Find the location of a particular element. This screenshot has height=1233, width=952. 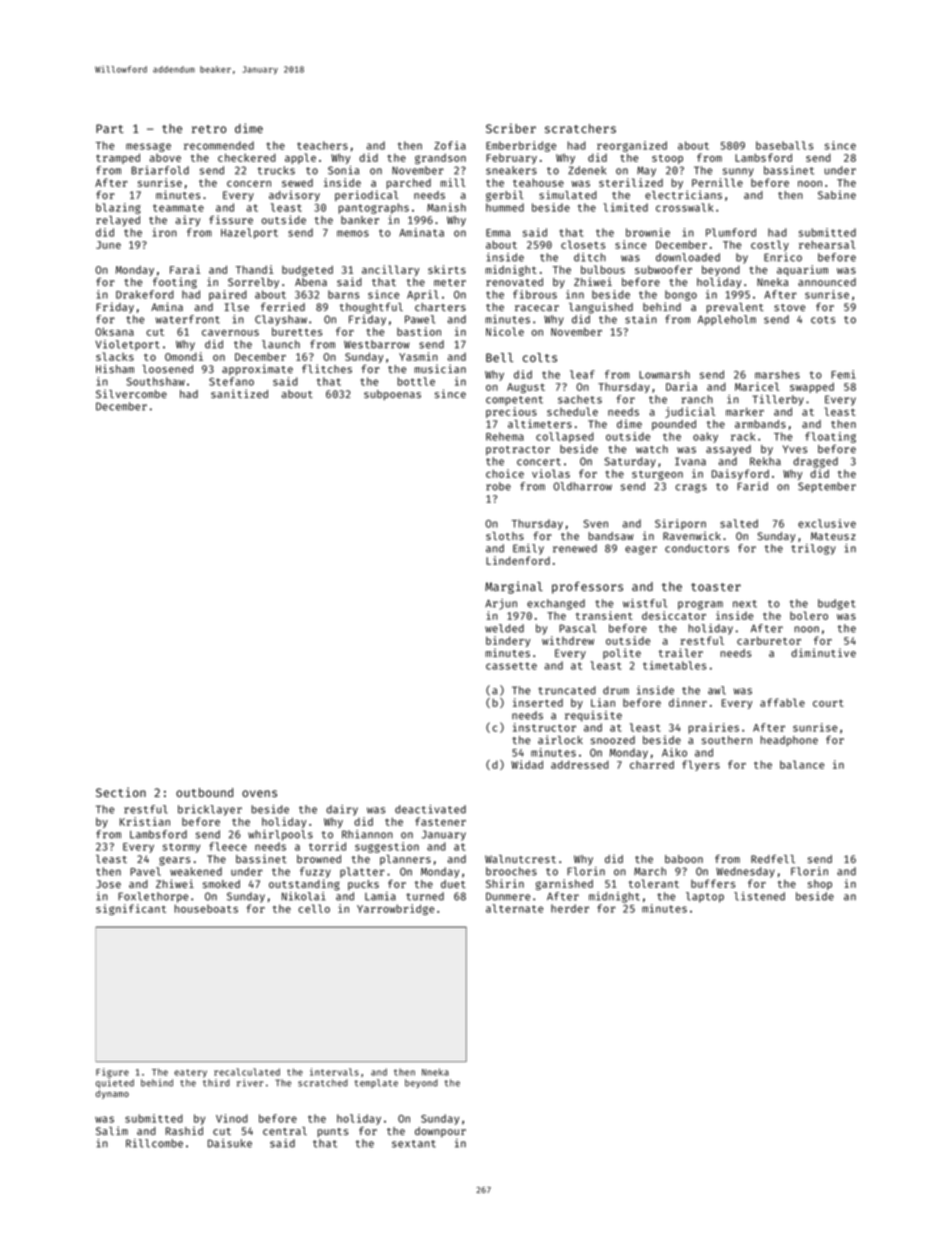

eatery is located at coordinates (190, 1073).
